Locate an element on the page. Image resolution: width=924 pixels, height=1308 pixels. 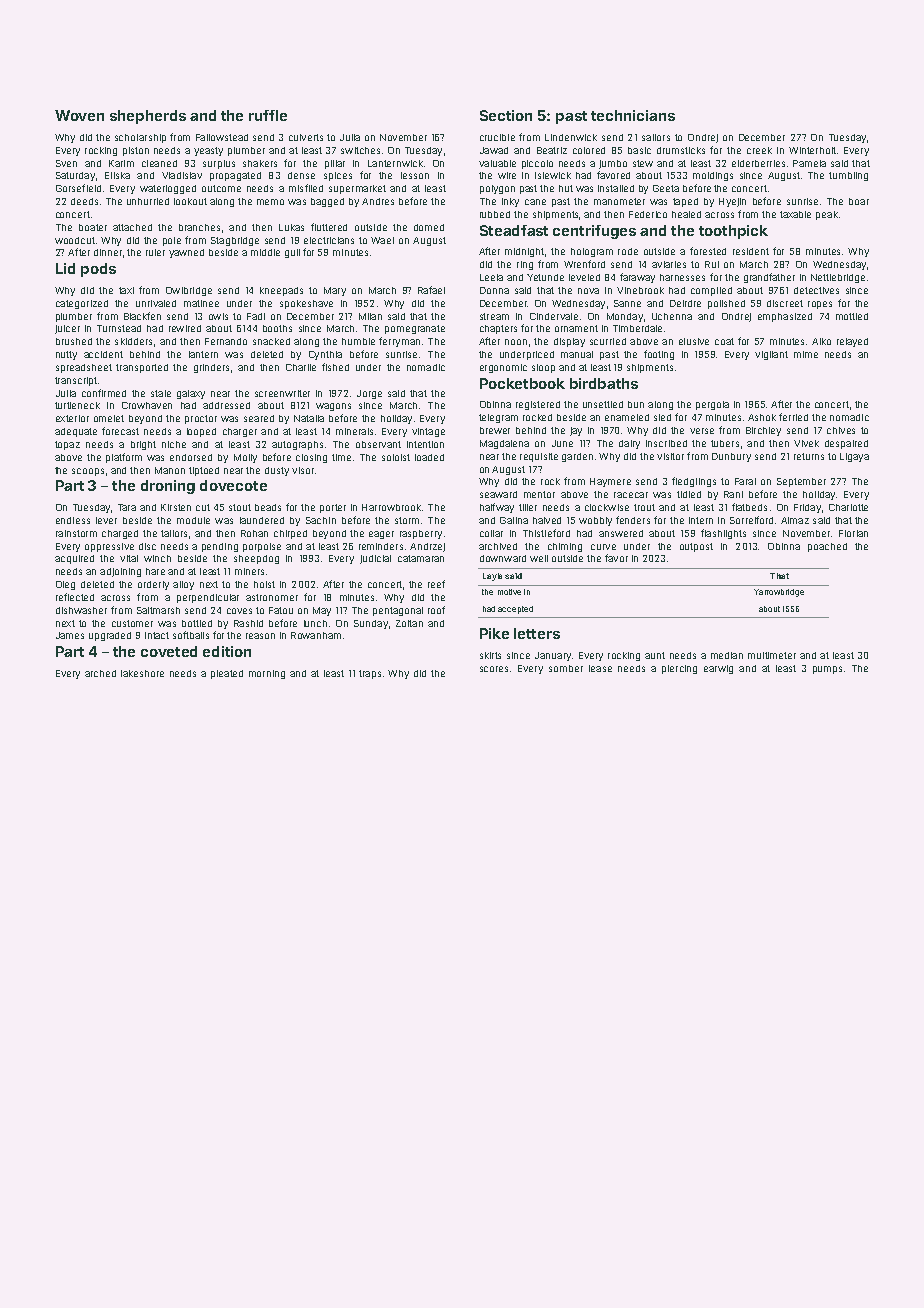
sailors is located at coordinates (656, 137).
